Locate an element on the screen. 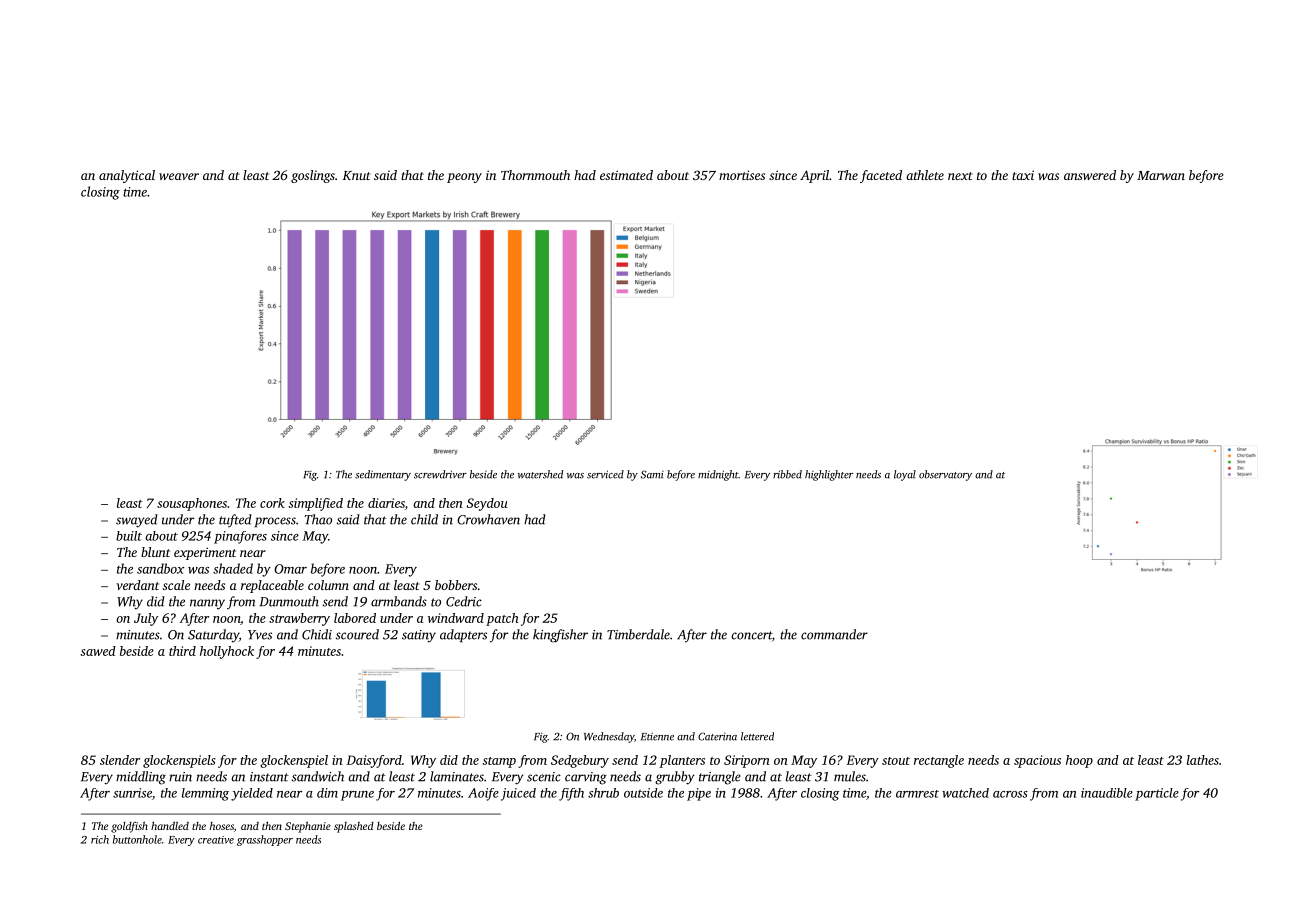 The height and width of the screenshot is (924, 1308). peony is located at coordinates (464, 178).
